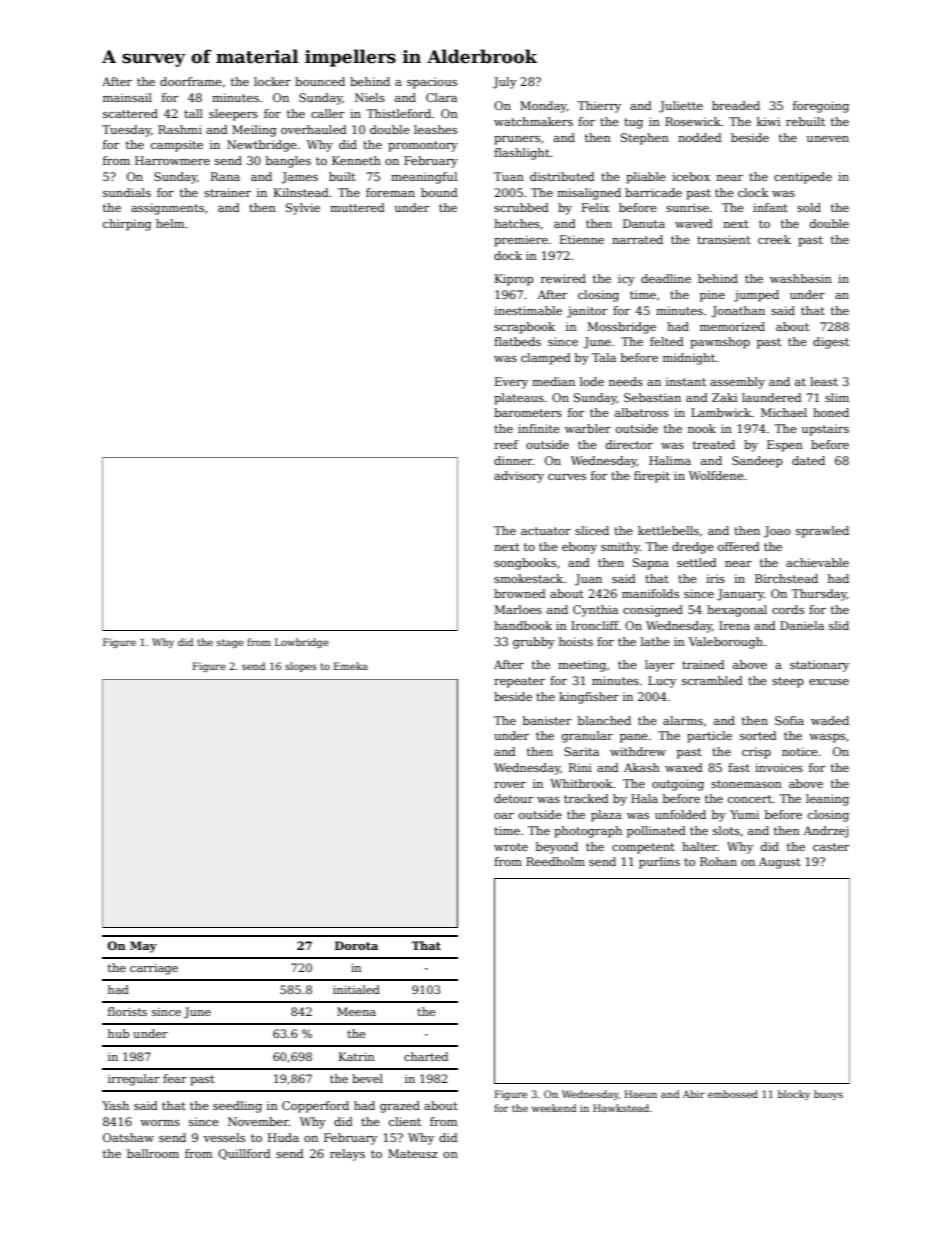 The image size is (952, 1233). I want to click on washbasin, so click(801, 278).
